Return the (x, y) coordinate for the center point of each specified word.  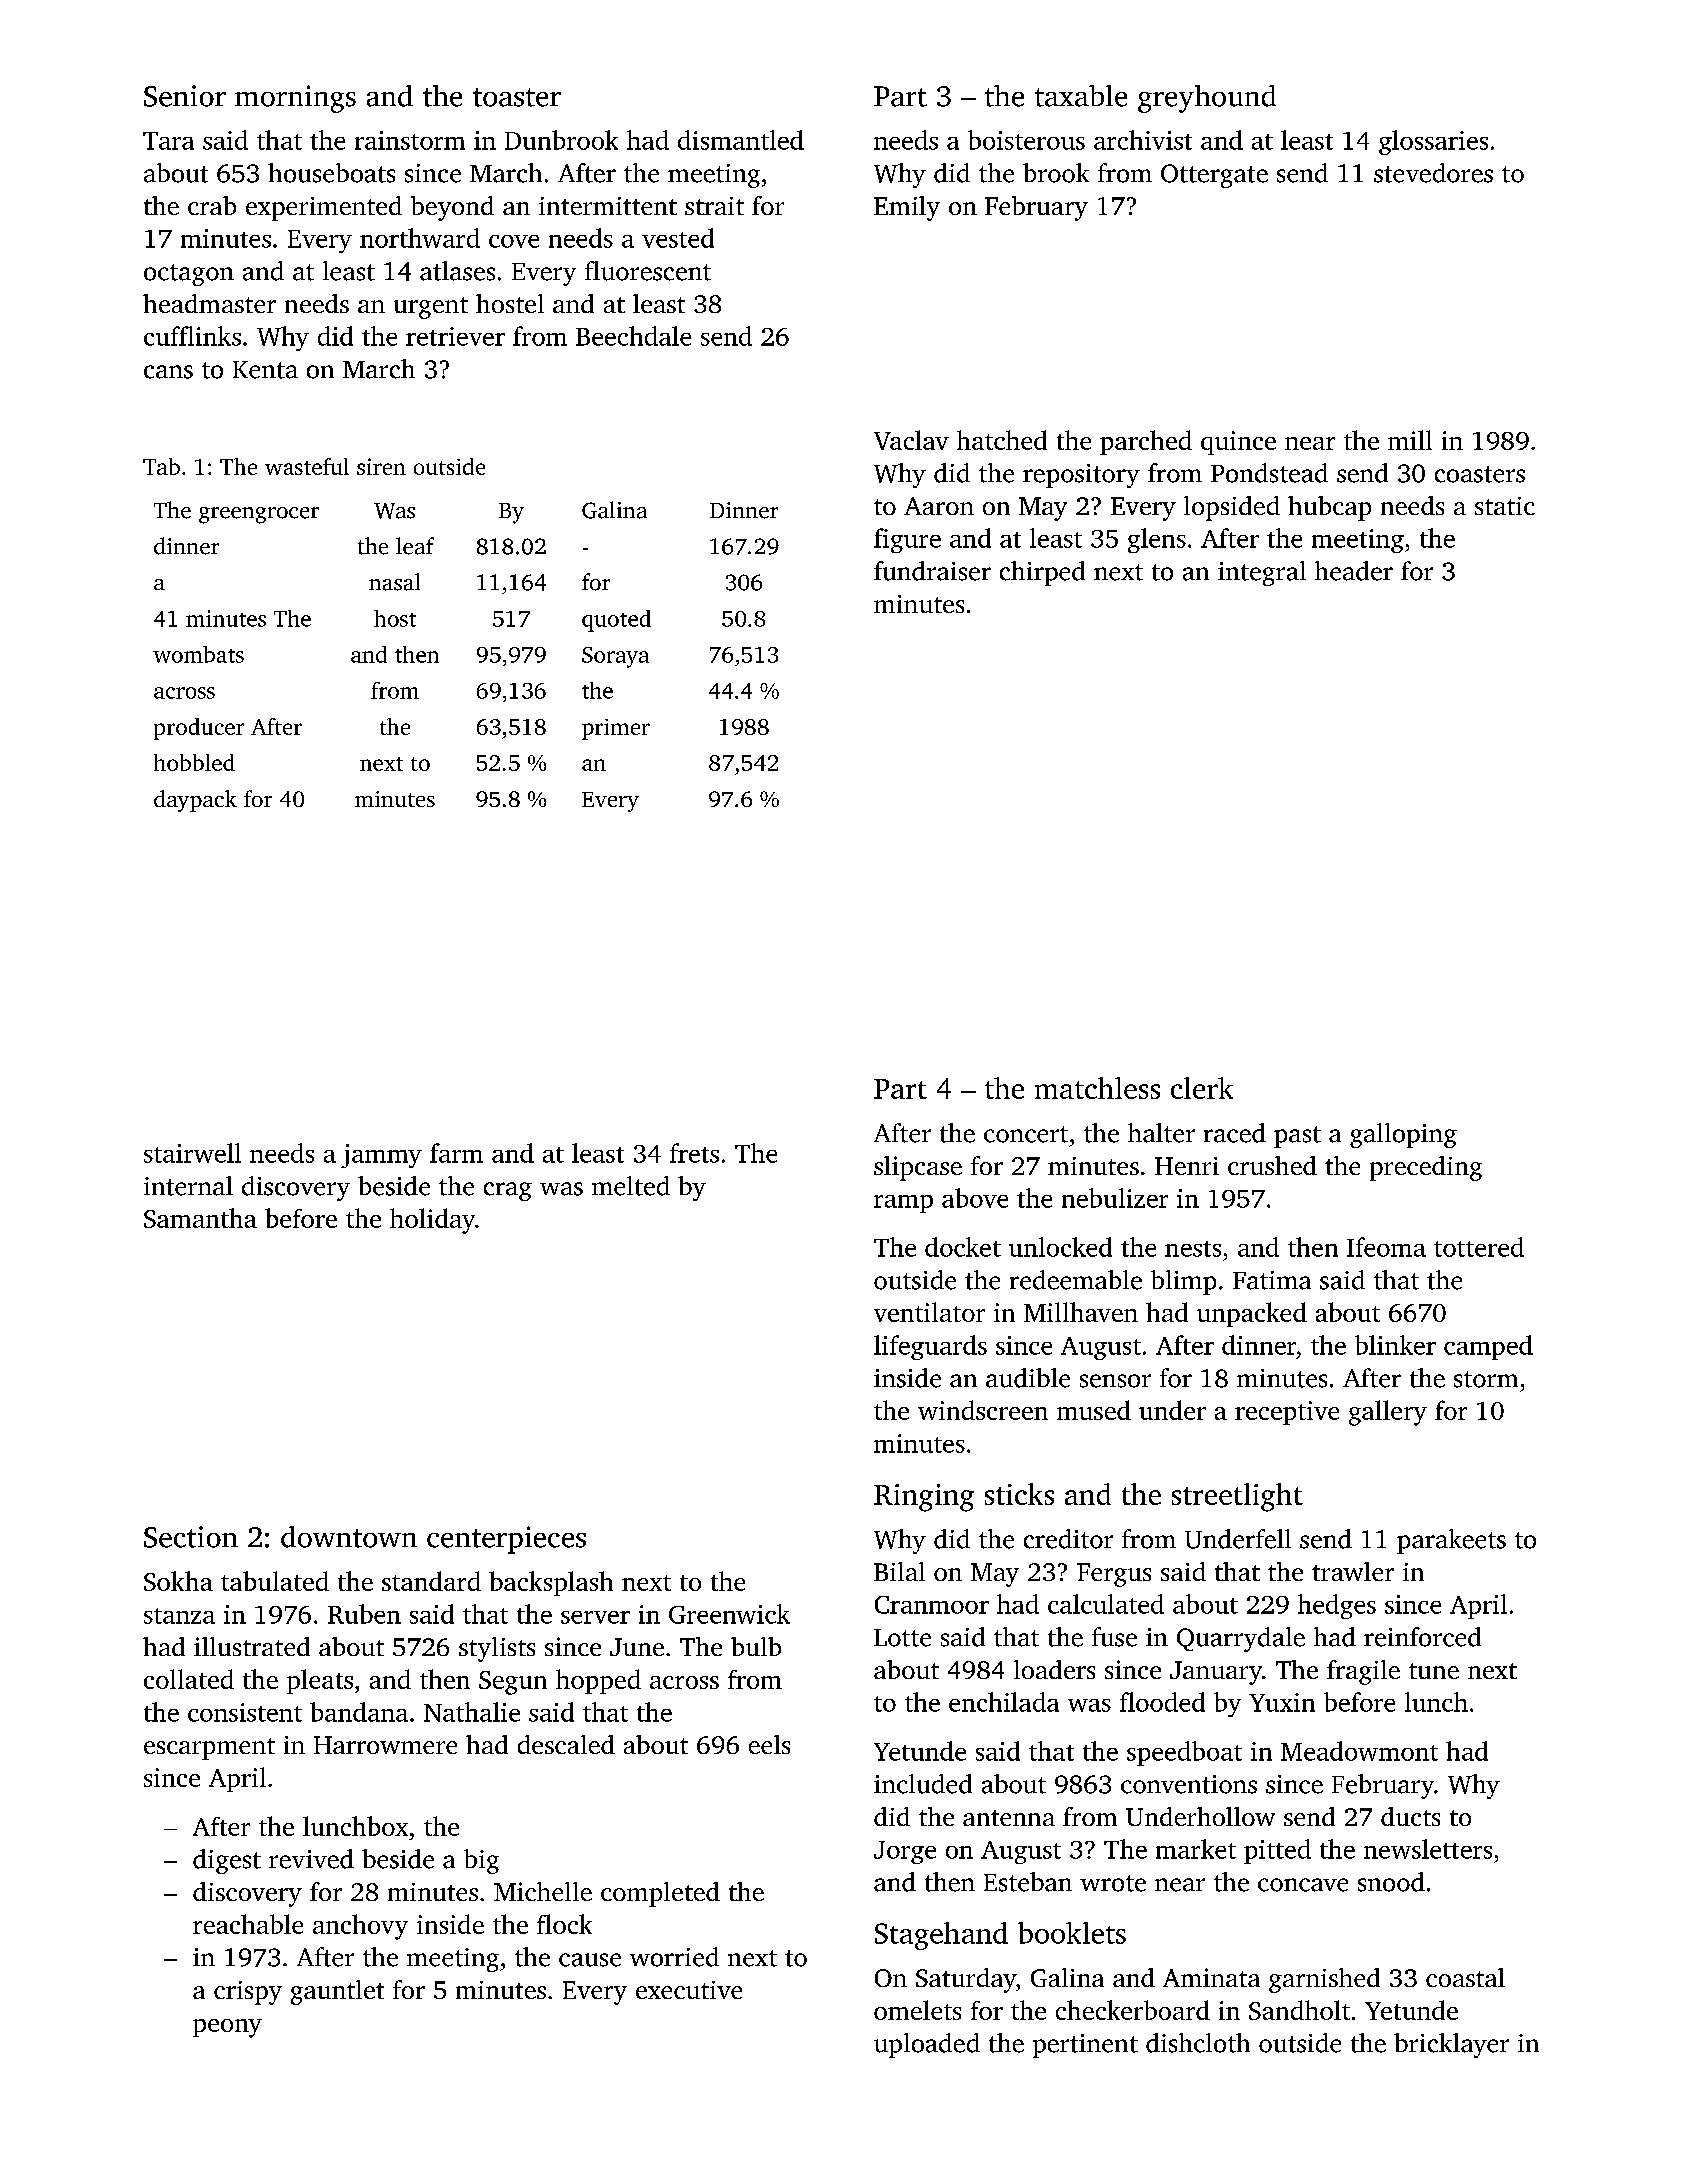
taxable (1081, 96)
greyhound (1207, 99)
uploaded (927, 2045)
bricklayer (1451, 2045)
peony (227, 2028)
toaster (517, 97)
